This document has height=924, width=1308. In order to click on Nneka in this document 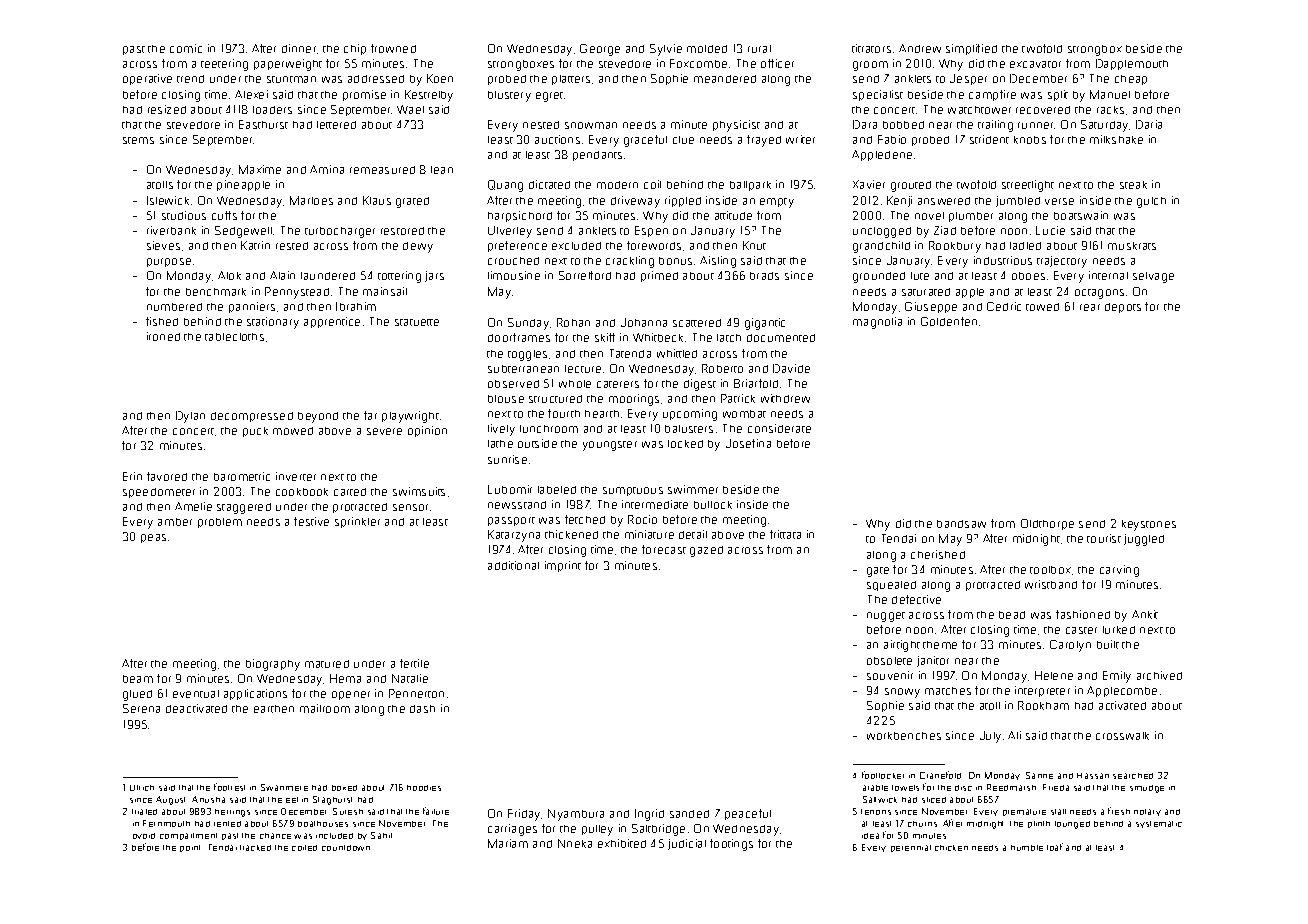, I will do `click(575, 843)`.
